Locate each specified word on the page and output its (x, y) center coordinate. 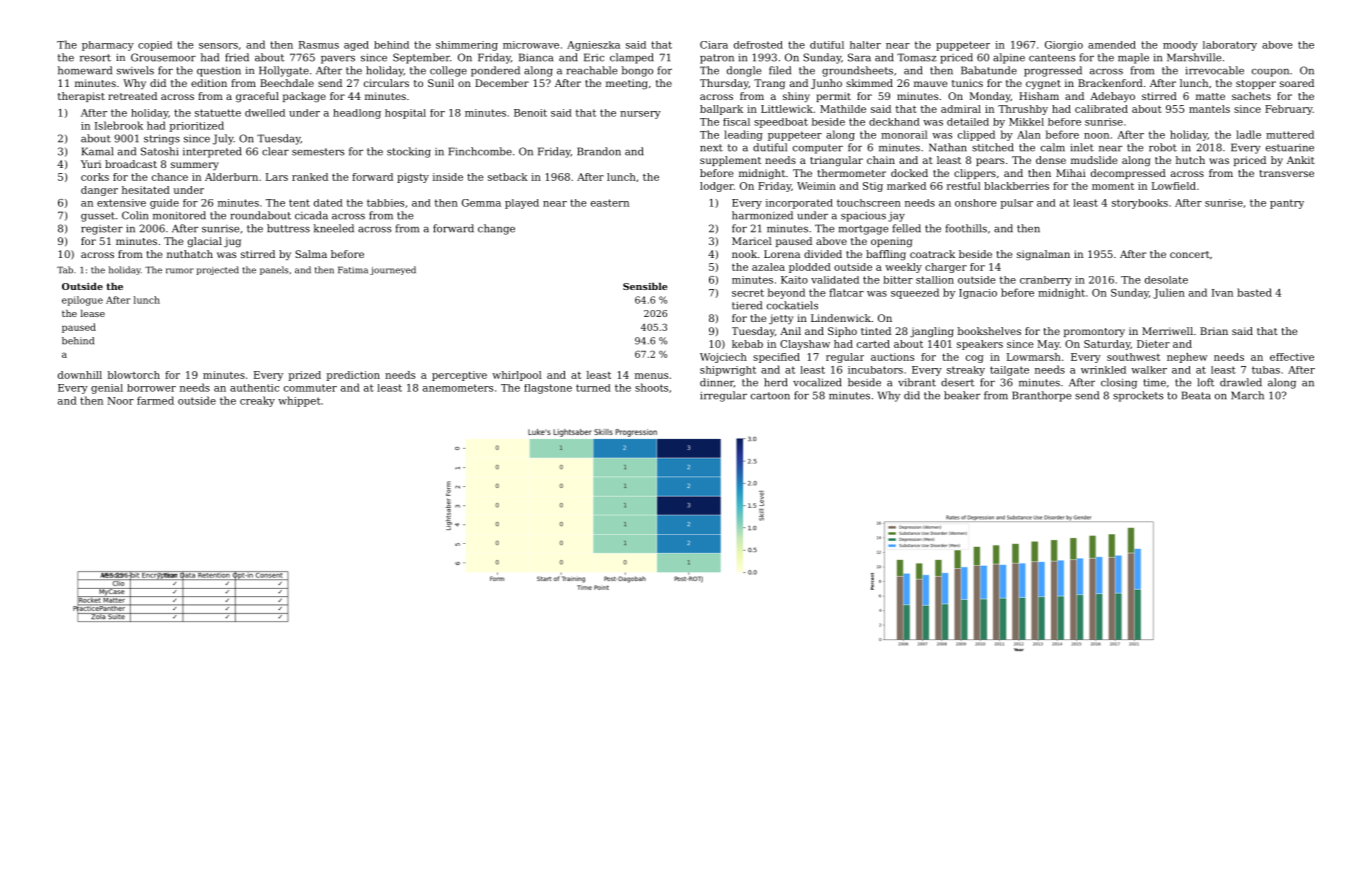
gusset (98, 217)
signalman (1043, 255)
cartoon (770, 396)
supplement (730, 161)
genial (107, 389)
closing (1119, 383)
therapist (81, 97)
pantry (1287, 204)
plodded (810, 268)
